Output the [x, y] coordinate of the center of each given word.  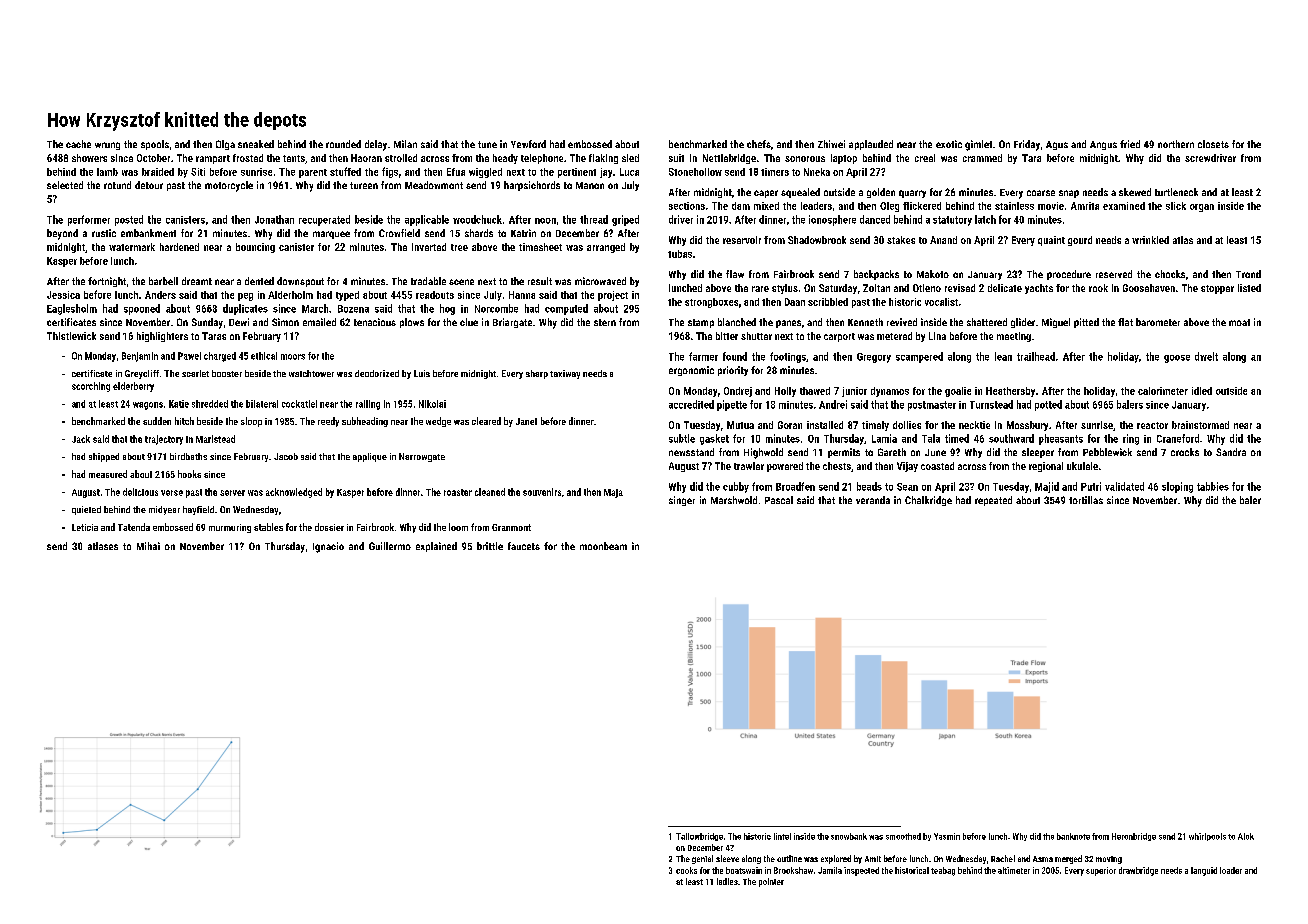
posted [129, 220]
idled [1202, 391]
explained [436, 547]
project [613, 296]
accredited [691, 404]
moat [1239, 322]
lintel [782, 836]
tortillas [1086, 500]
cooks [686, 870]
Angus [1103, 145]
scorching [91, 387]
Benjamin [140, 357]
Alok [1246, 836]
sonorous [805, 159]
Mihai [148, 546]
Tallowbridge [699, 837]
